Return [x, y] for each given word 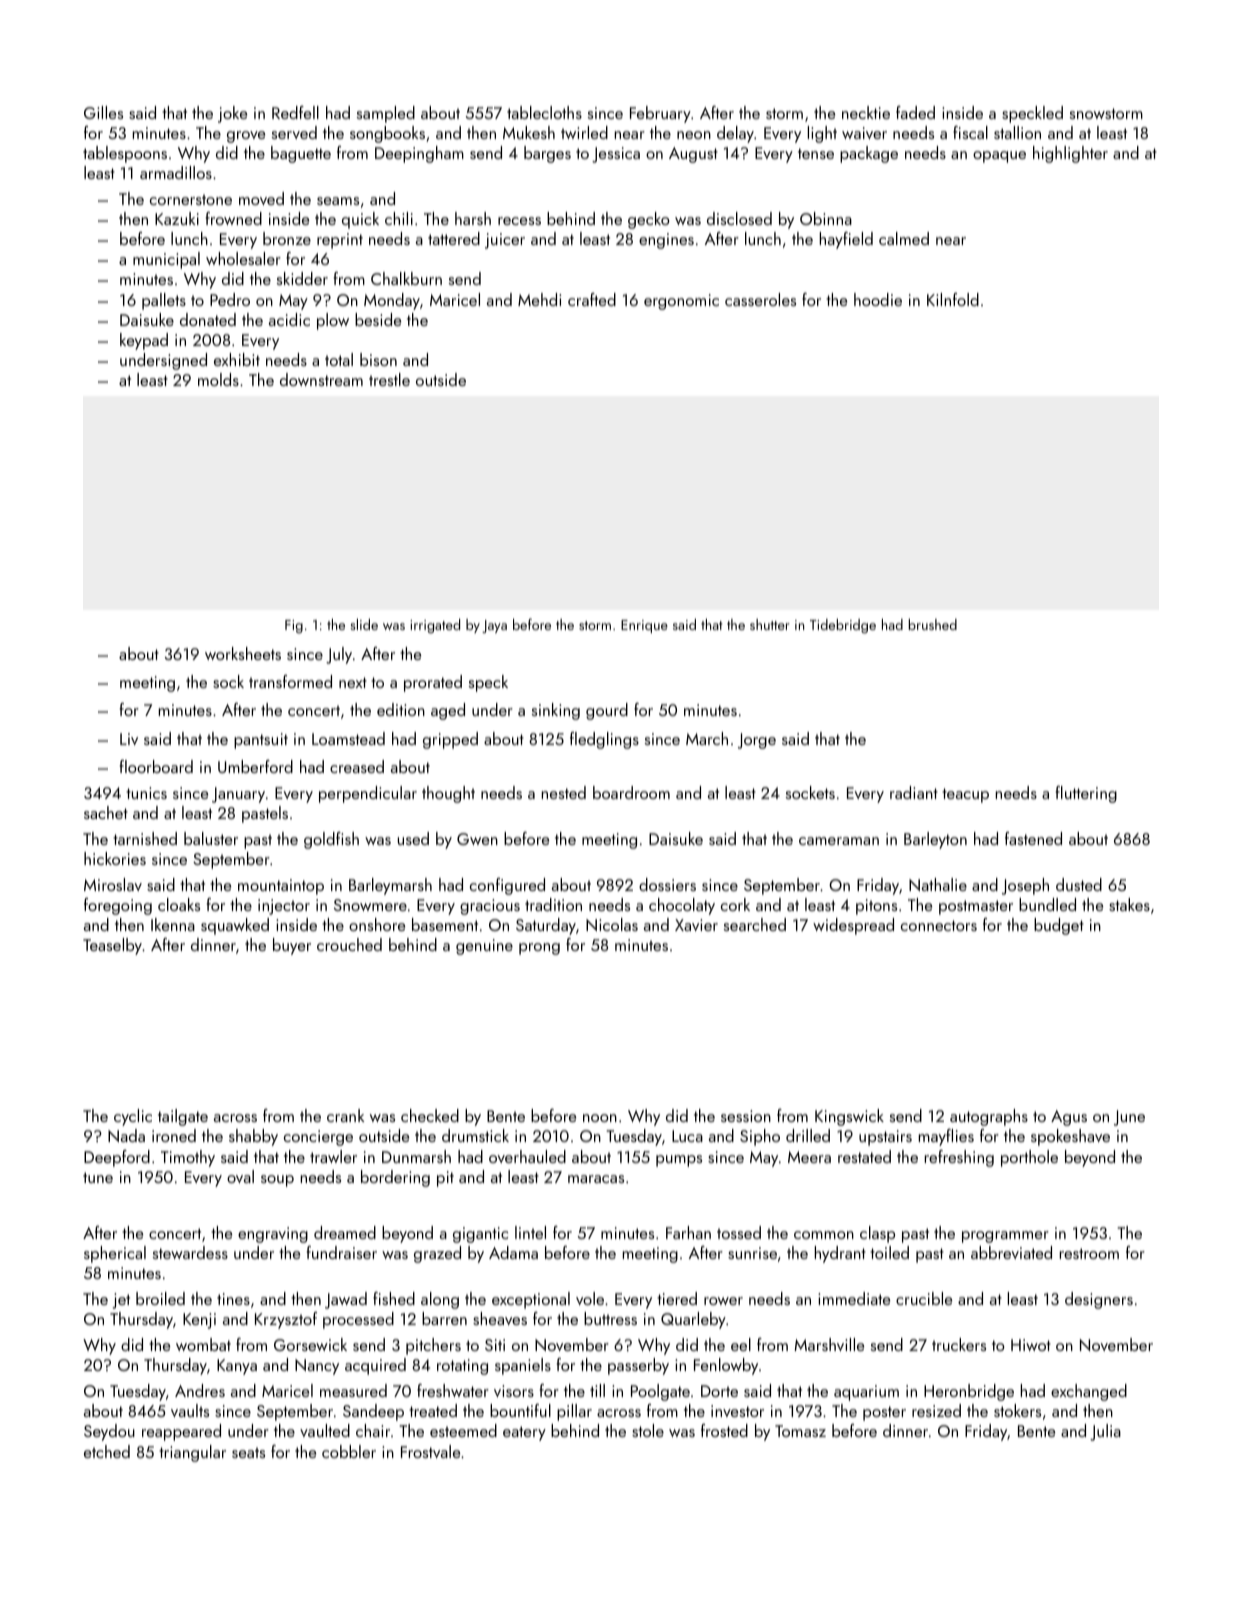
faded [915, 112]
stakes [1129, 904]
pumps [679, 1161]
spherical [115, 1254]
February [660, 114]
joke [232, 114]
